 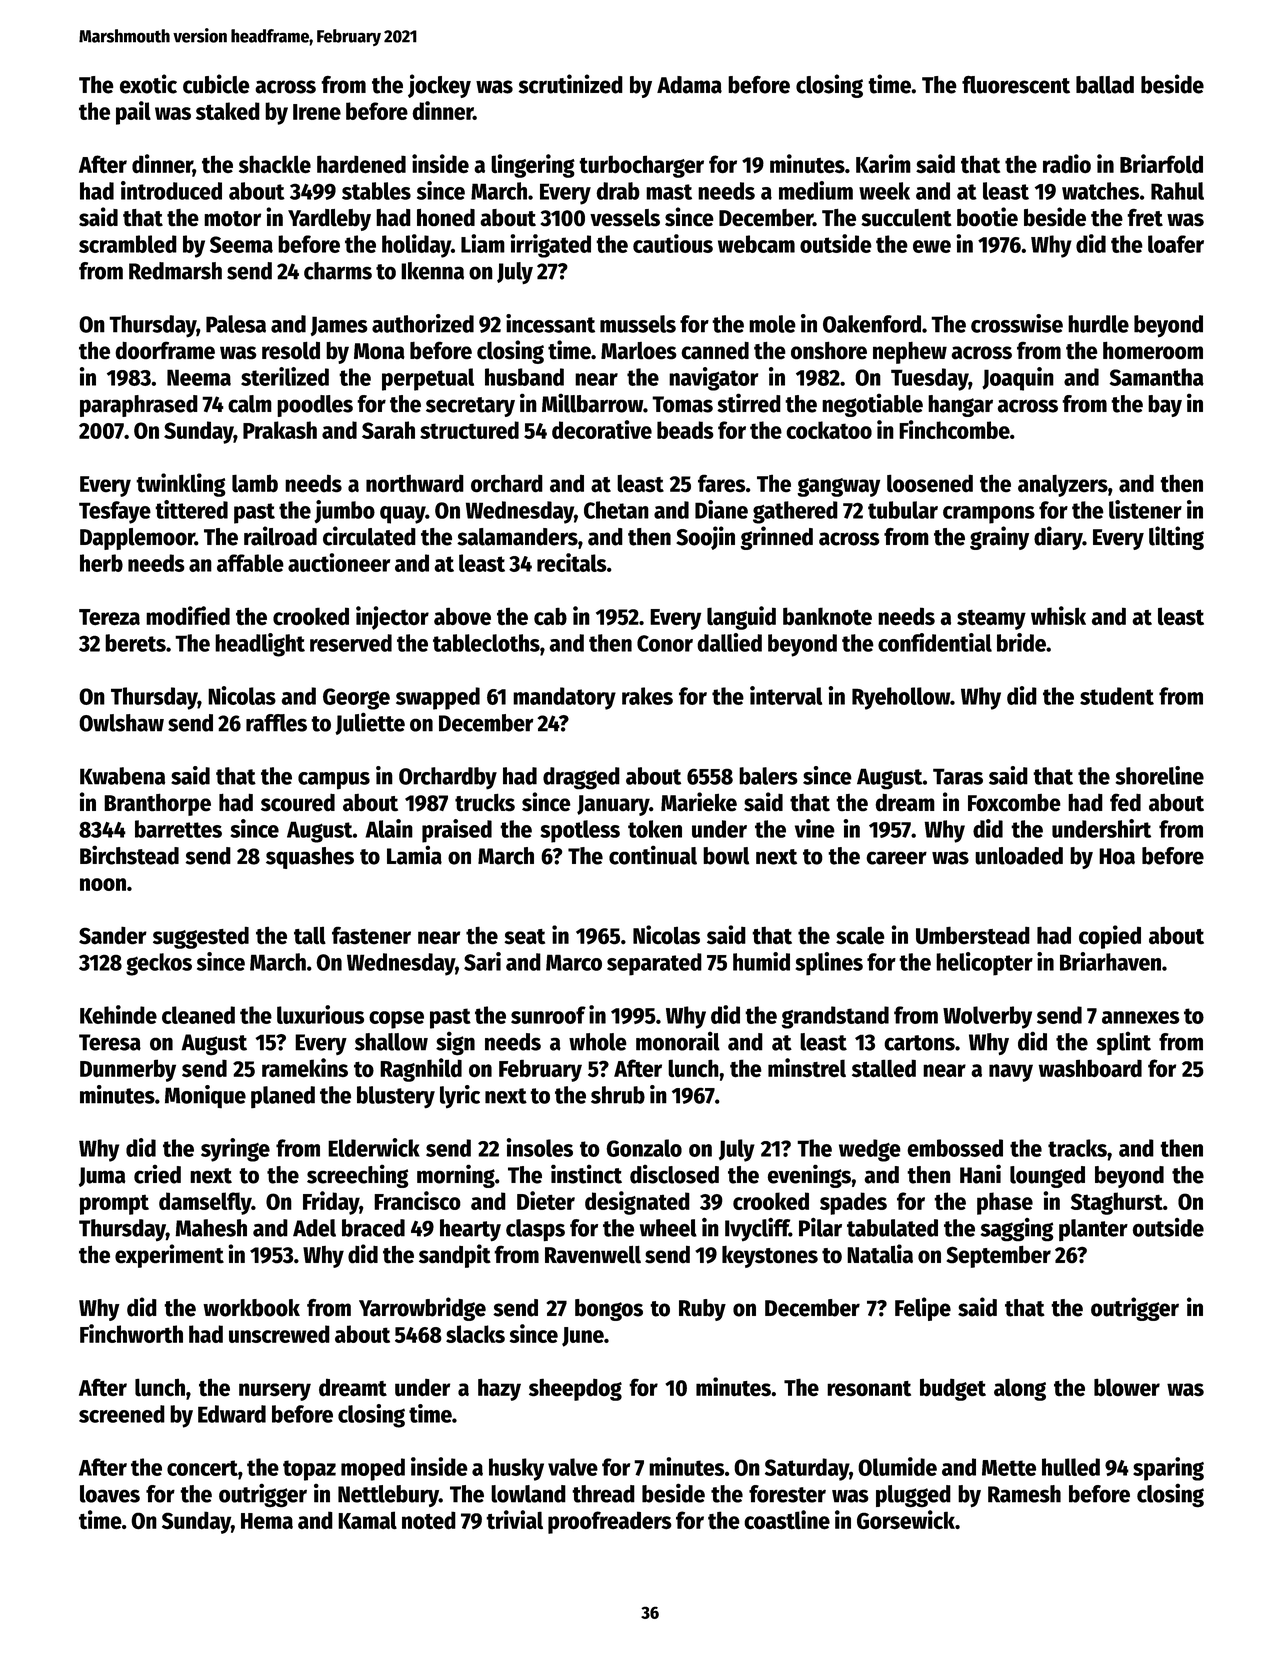 What do you see at coordinates (276, 723) in the page?
I see `raffles` at bounding box center [276, 723].
